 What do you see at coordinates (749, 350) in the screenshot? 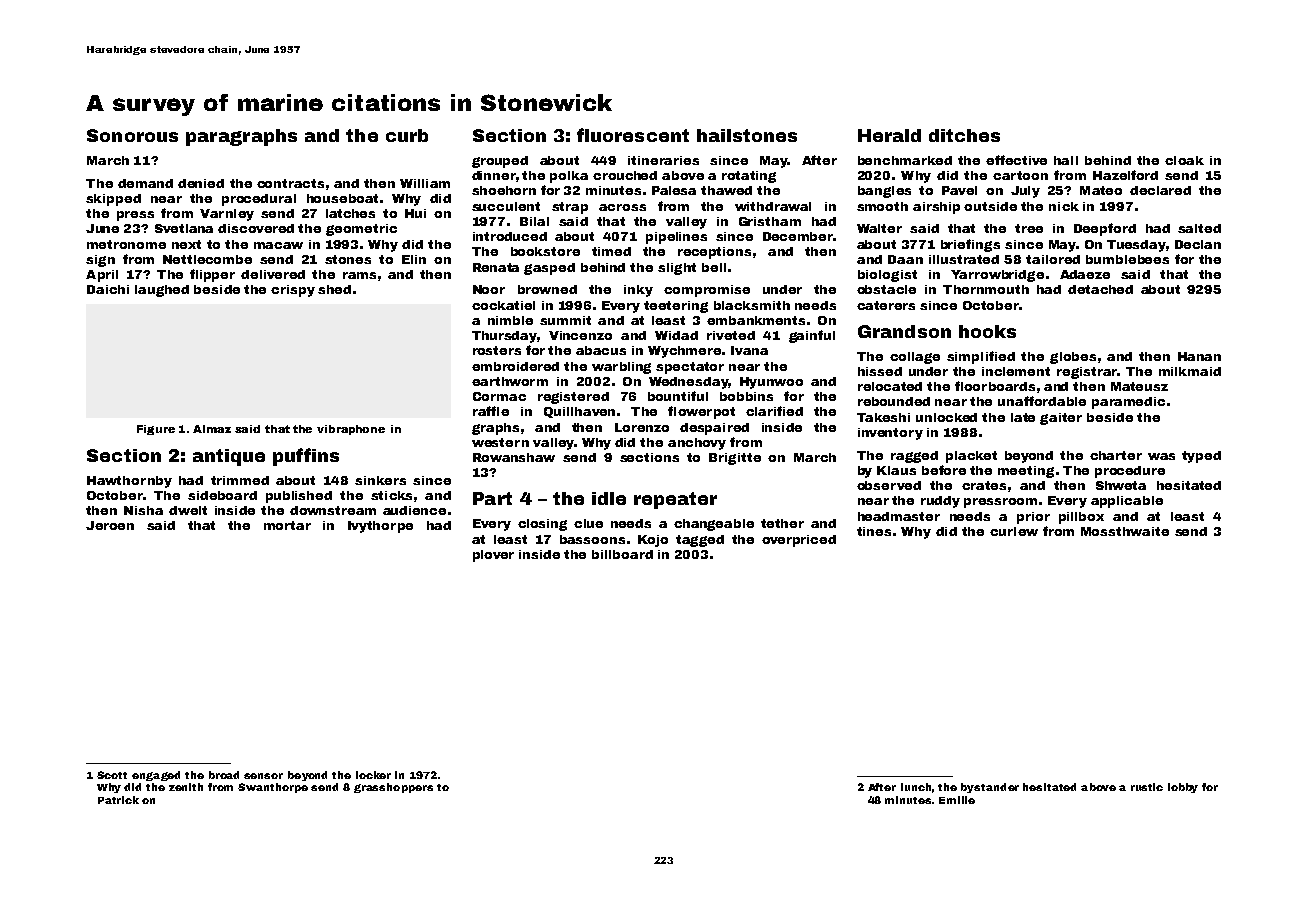
I see `Ivana` at bounding box center [749, 350].
